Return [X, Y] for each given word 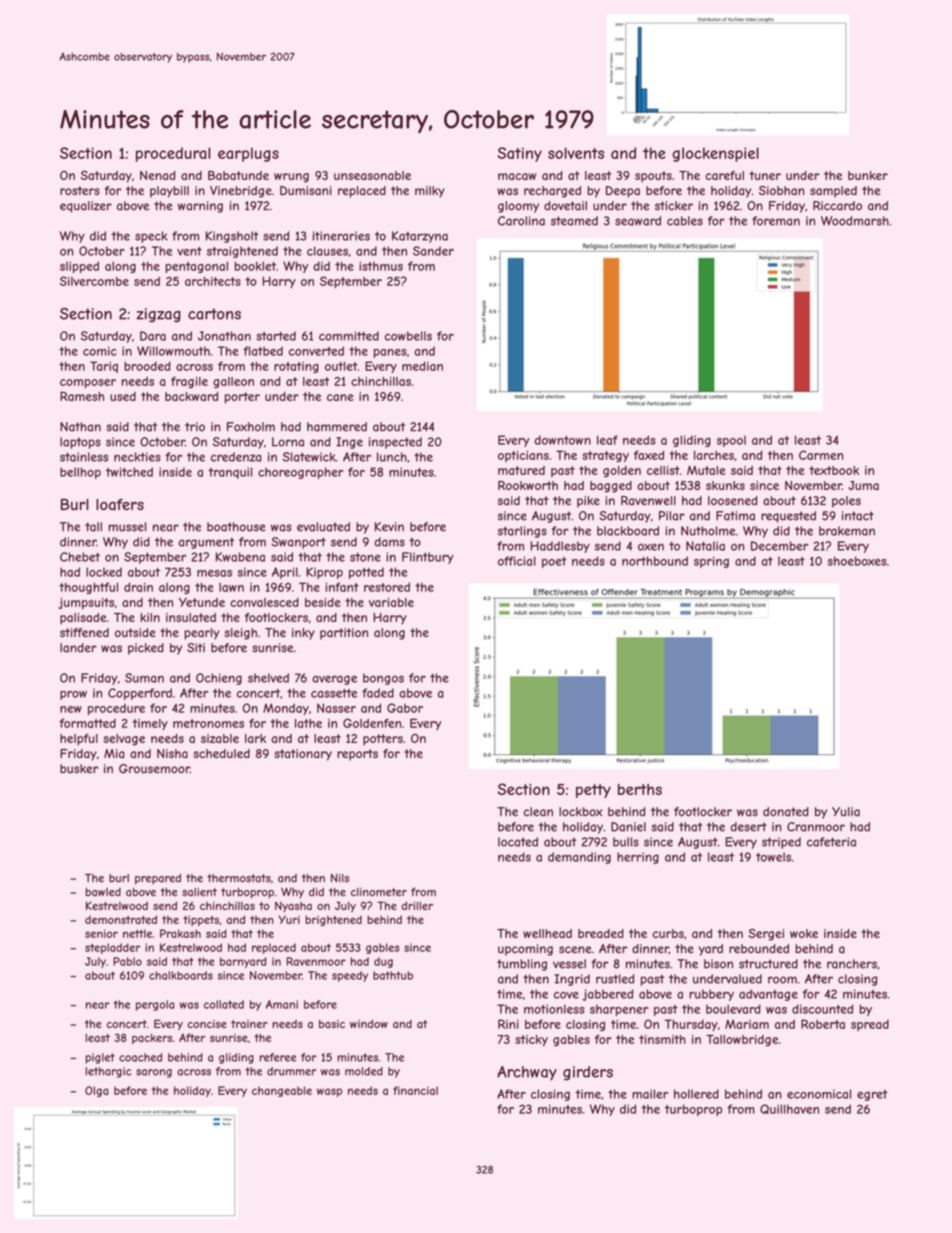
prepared [158, 879]
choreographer [300, 473]
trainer [249, 1024]
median [422, 366]
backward [191, 396]
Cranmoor [816, 827]
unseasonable [372, 175]
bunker [868, 175]
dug [383, 962]
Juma [863, 485]
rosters [80, 190]
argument [206, 543]
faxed [649, 455]
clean [538, 812]
